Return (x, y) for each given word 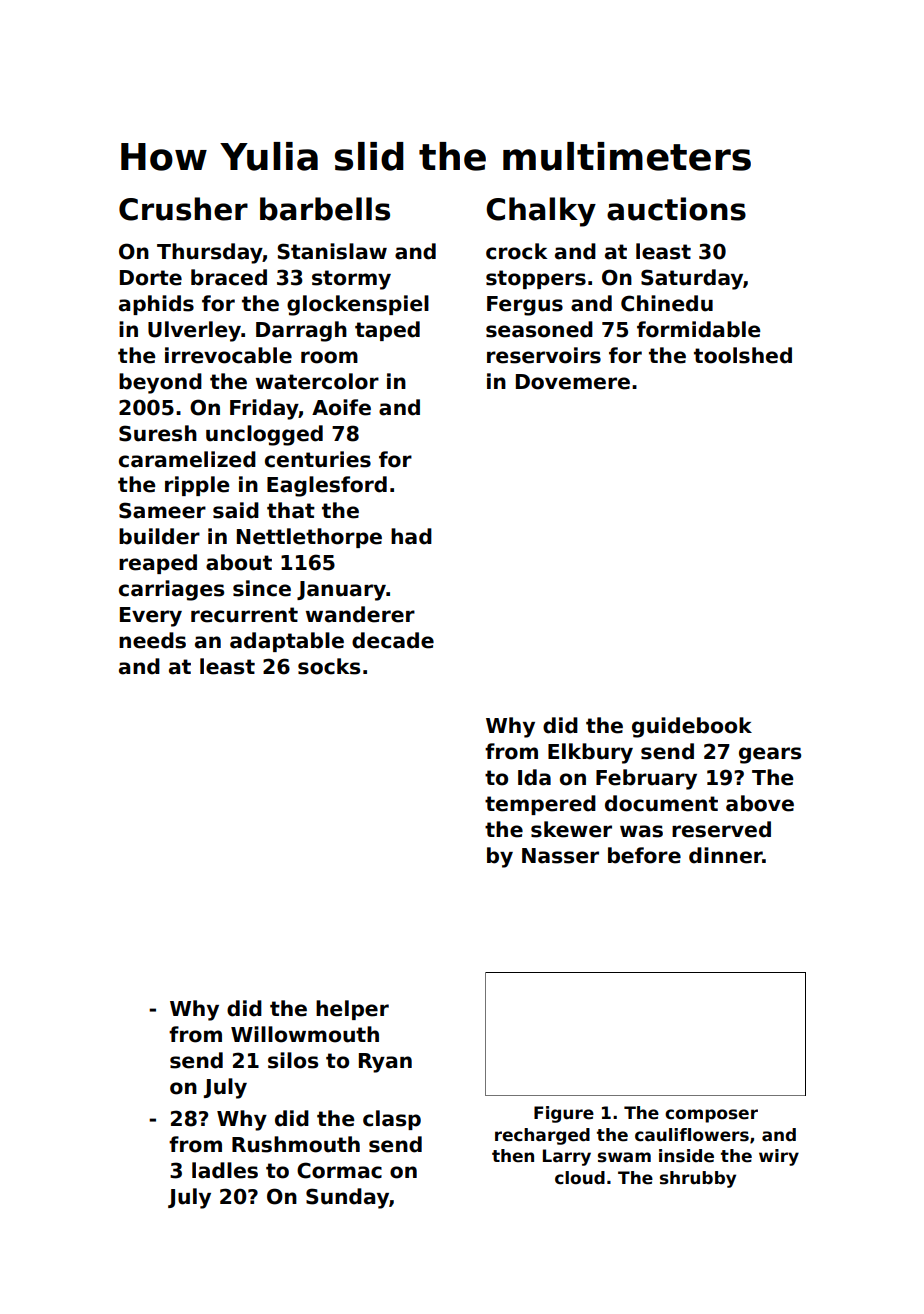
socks (329, 666)
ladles (225, 1170)
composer (711, 1116)
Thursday (210, 253)
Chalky (541, 212)
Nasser (560, 856)
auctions (676, 209)
